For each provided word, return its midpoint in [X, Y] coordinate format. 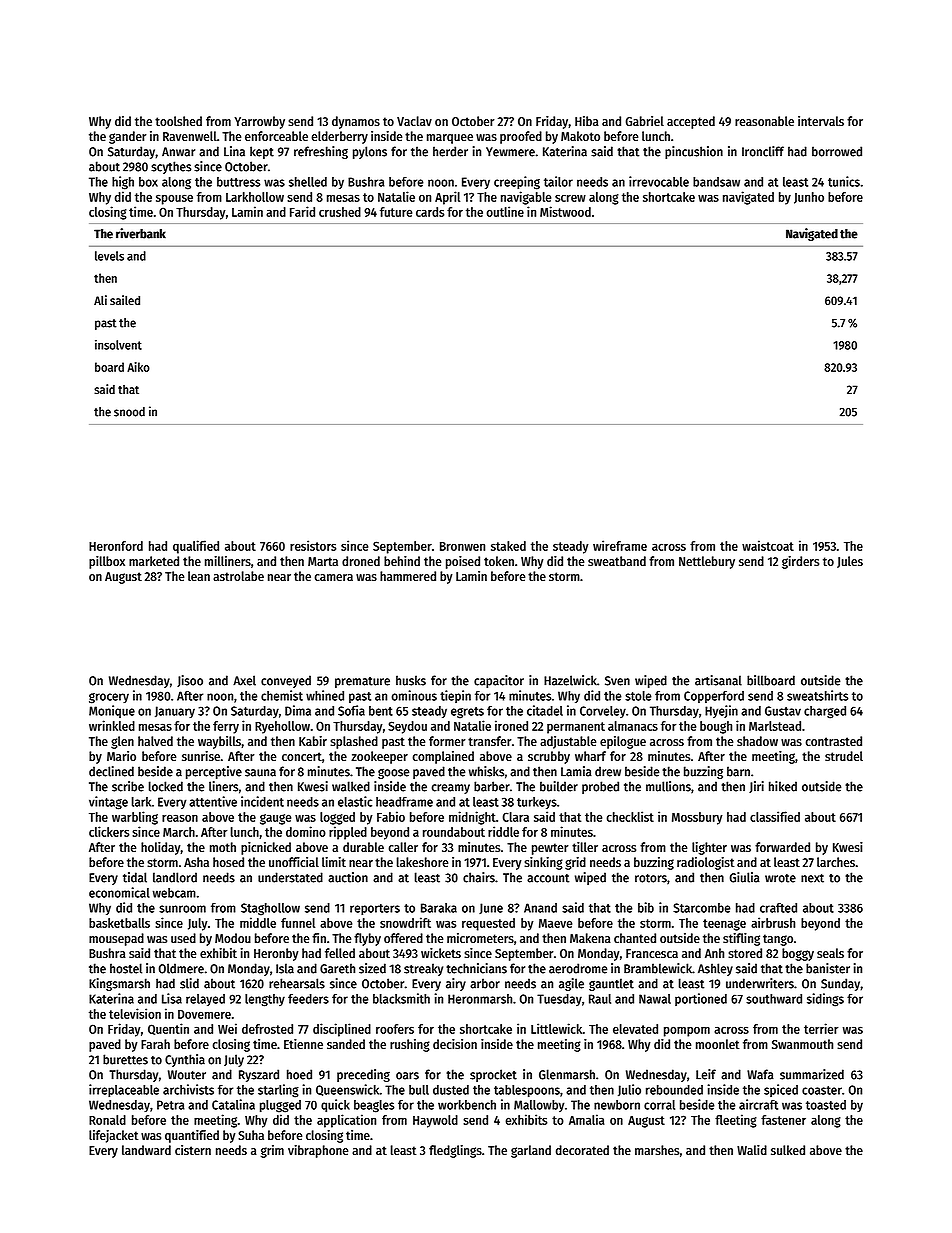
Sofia [351, 710]
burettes [125, 1059]
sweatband [617, 561]
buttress [239, 182]
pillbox [107, 562]
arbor [485, 983]
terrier [821, 1028]
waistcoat [768, 545]
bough [716, 727]
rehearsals [297, 983]
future [396, 212]
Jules [850, 562]
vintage [108, 803]
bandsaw [716, 182]
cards [430, 212]
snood [129, 412]
